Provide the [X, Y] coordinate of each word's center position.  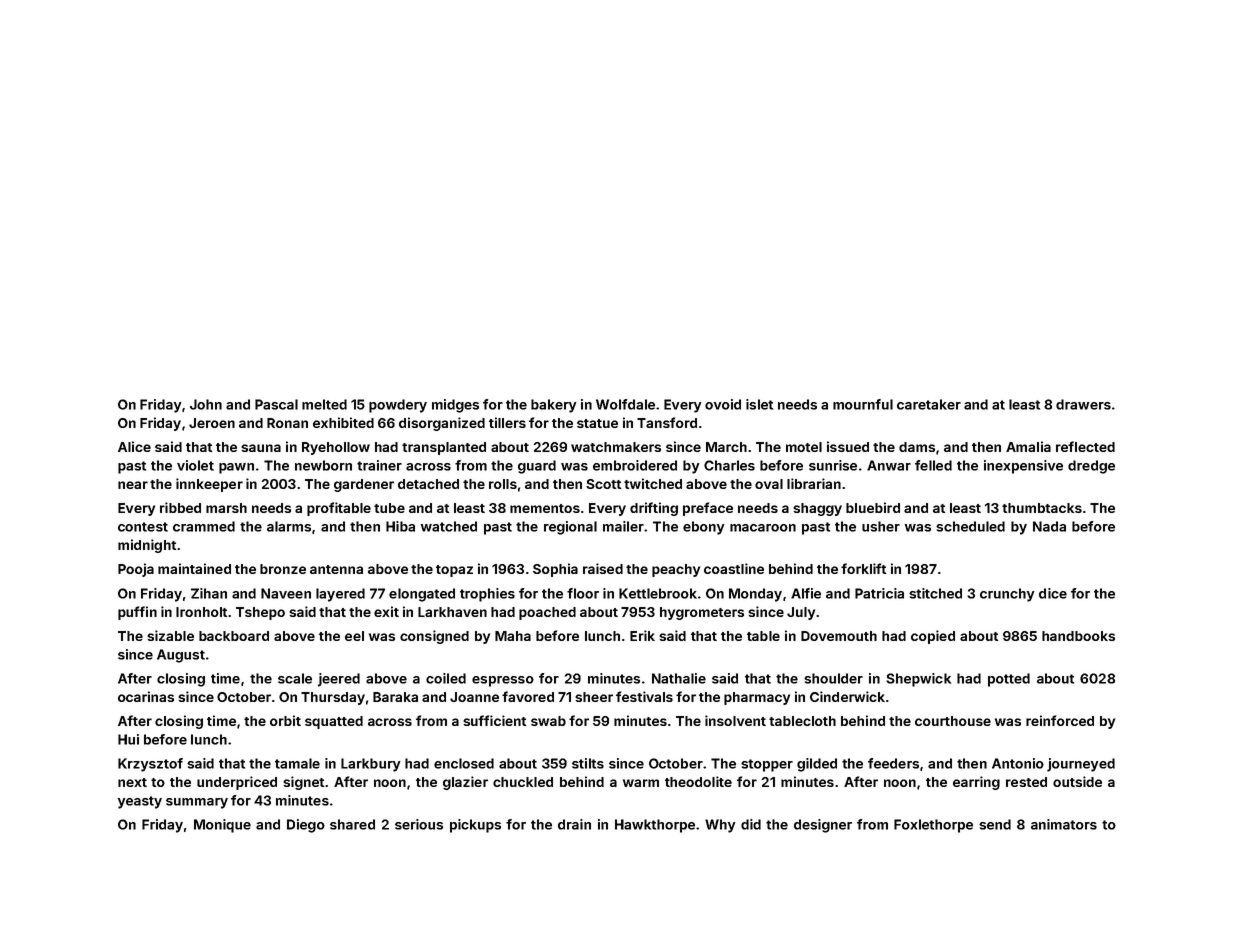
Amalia [1028, 446]
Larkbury [370, 765]
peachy [676, 570]
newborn [323, 465]
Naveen [286, 593]
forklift [864, 568]
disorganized [442, 424]
